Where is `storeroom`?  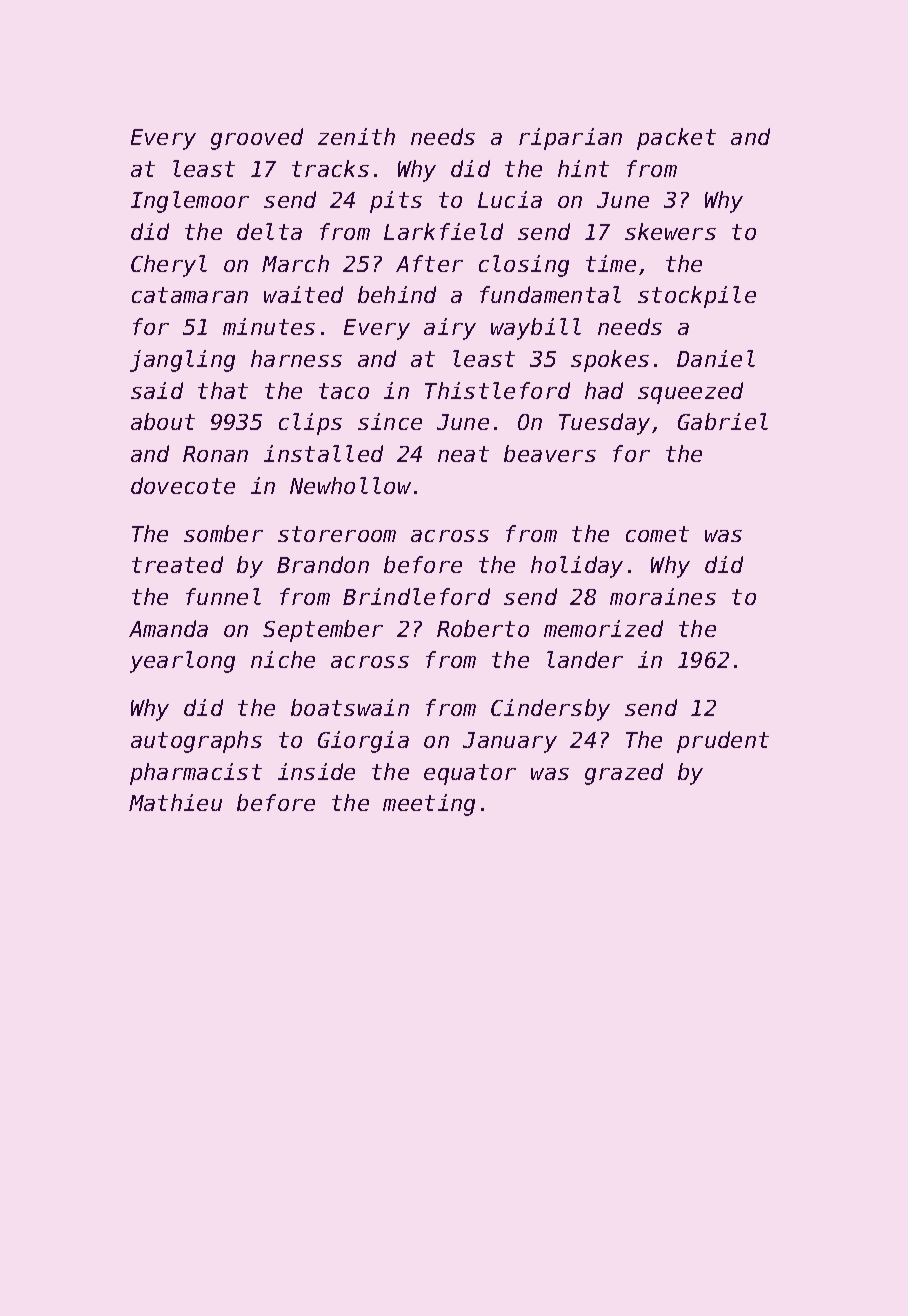 storeroom is located at coordinates (337, 534).
